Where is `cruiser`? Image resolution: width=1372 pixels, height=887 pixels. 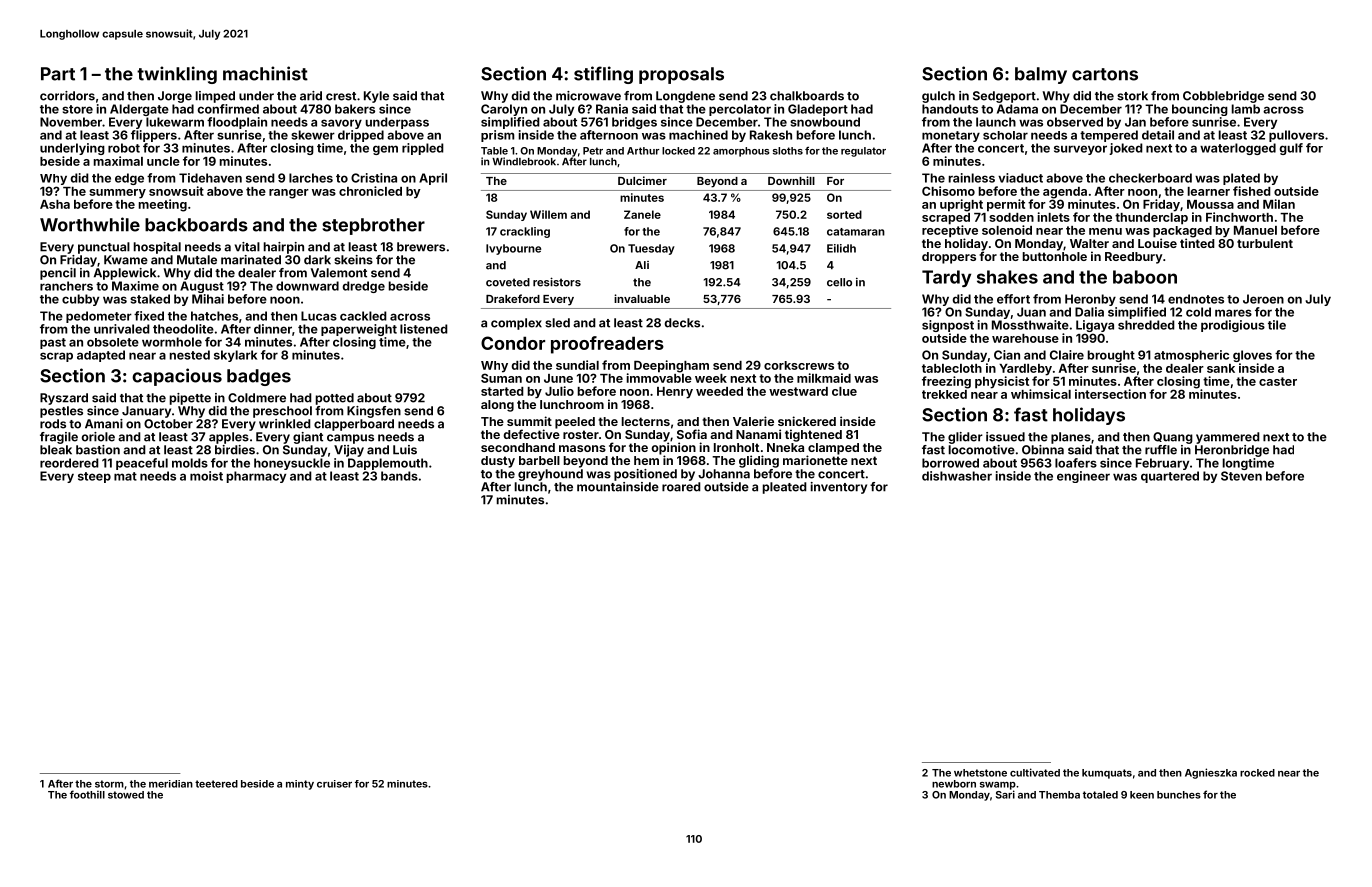
cruiser is located at coordinates (334, 784).
